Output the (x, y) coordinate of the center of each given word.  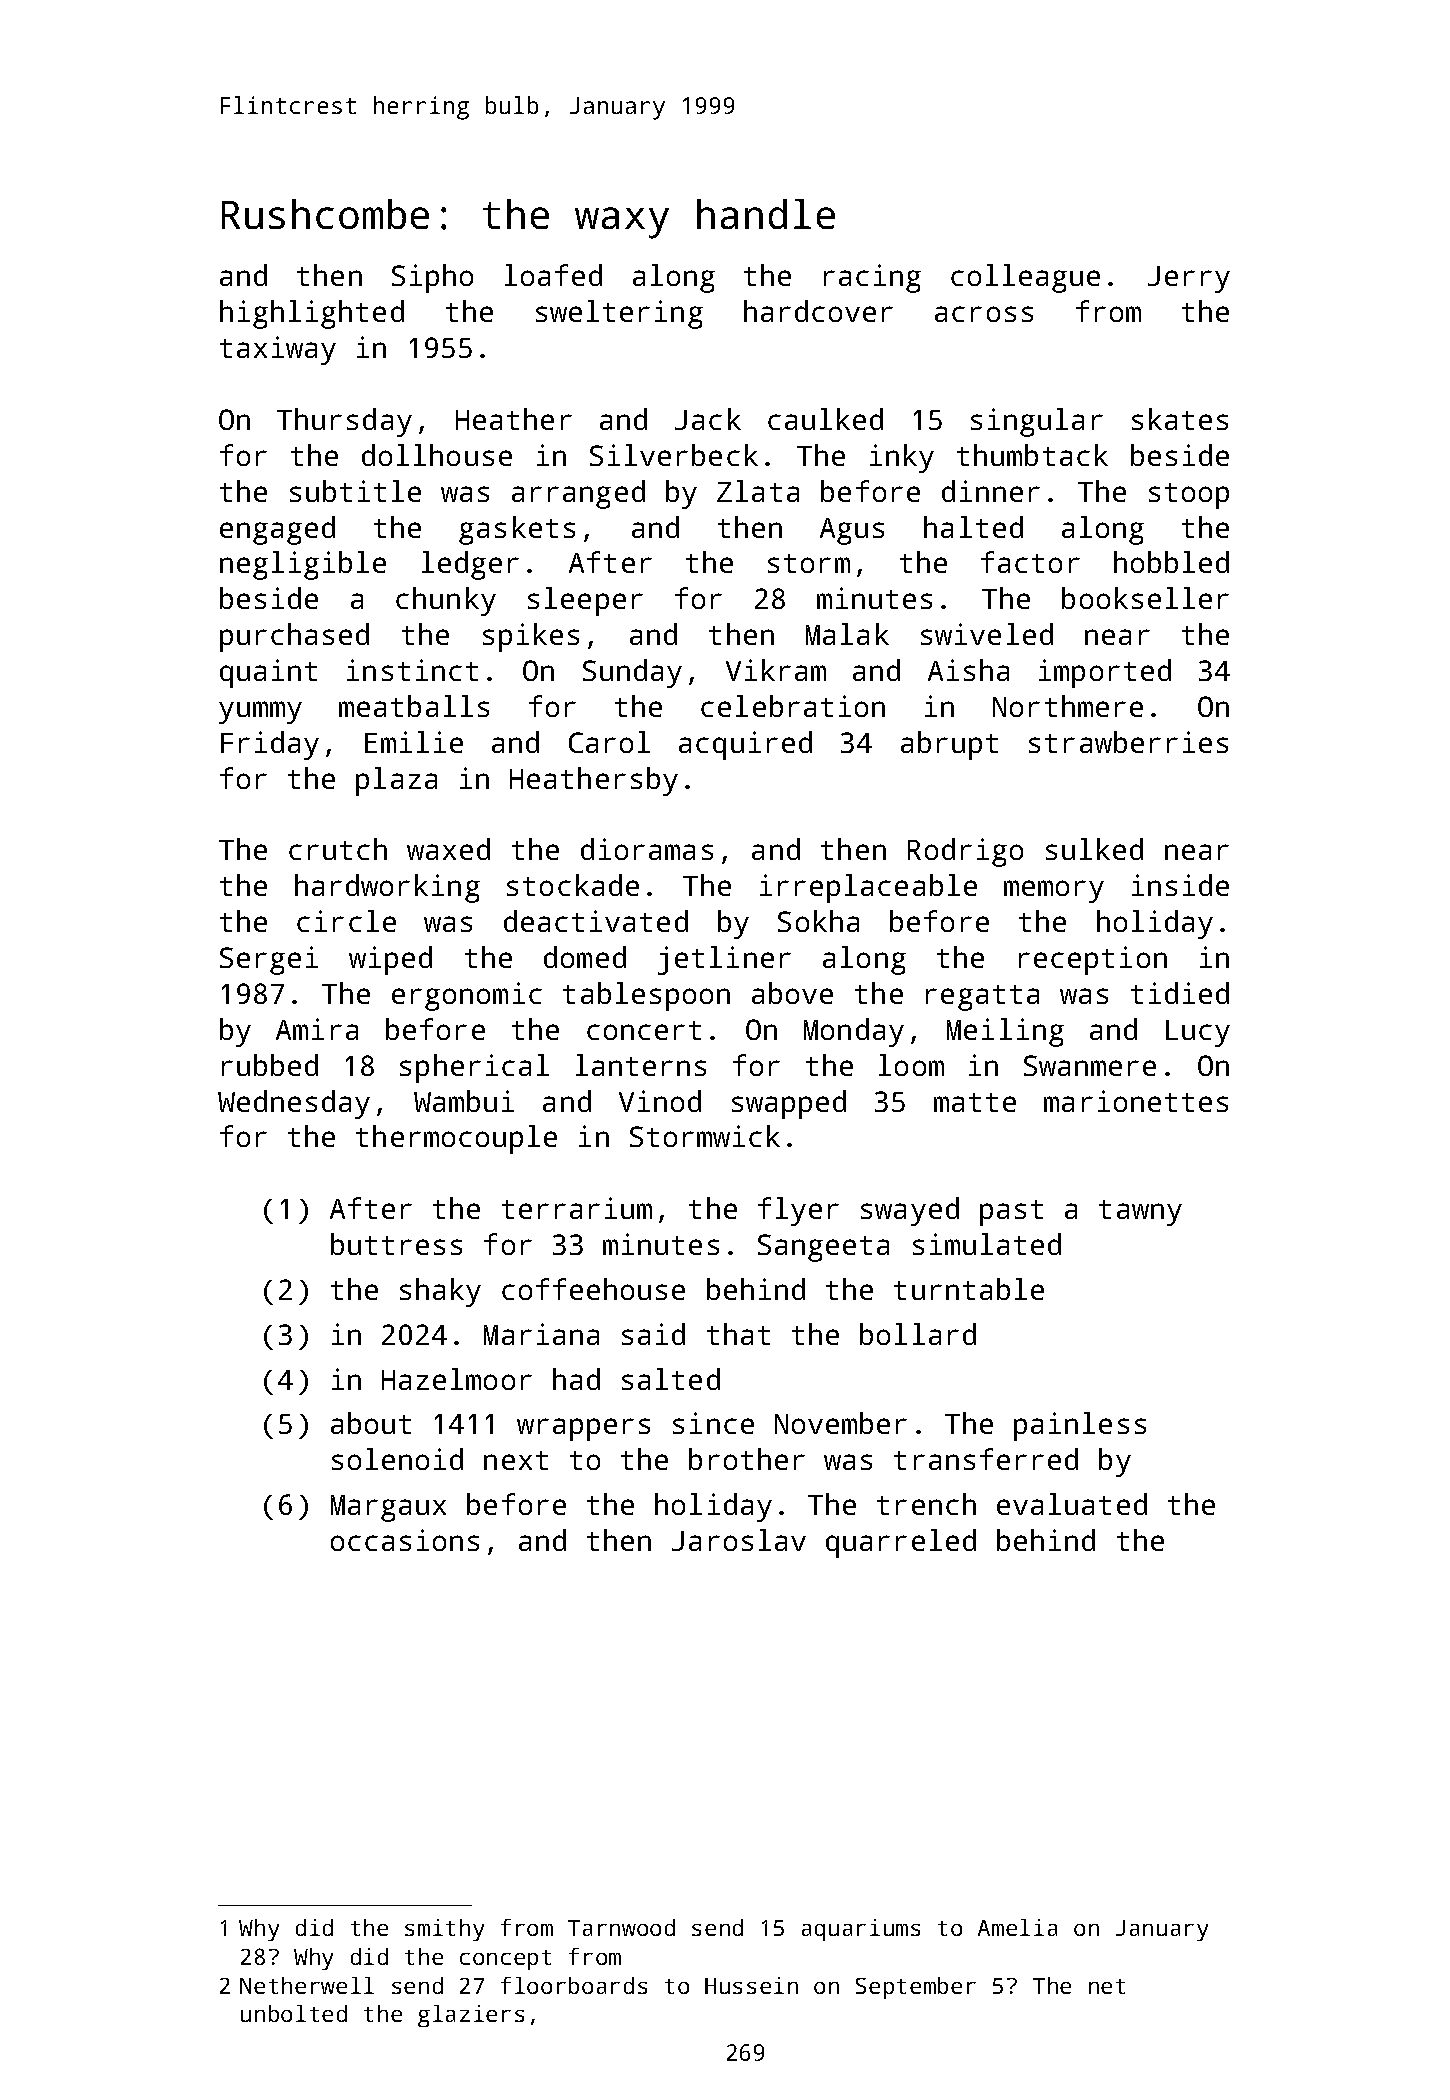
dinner (991, 491)
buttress (396, 1244)
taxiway (278, 350)
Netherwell (307, 1985)
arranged (578, 494)
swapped (789, 1104)
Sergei (269, 960)
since (713, 1423)
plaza (396, 781)
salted (671, 1379)
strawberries (1128, 742)
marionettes (1136, 1101)
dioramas (647, 849)
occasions (405, 1540)
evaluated (1072, 1504)
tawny (1140, 1213)
